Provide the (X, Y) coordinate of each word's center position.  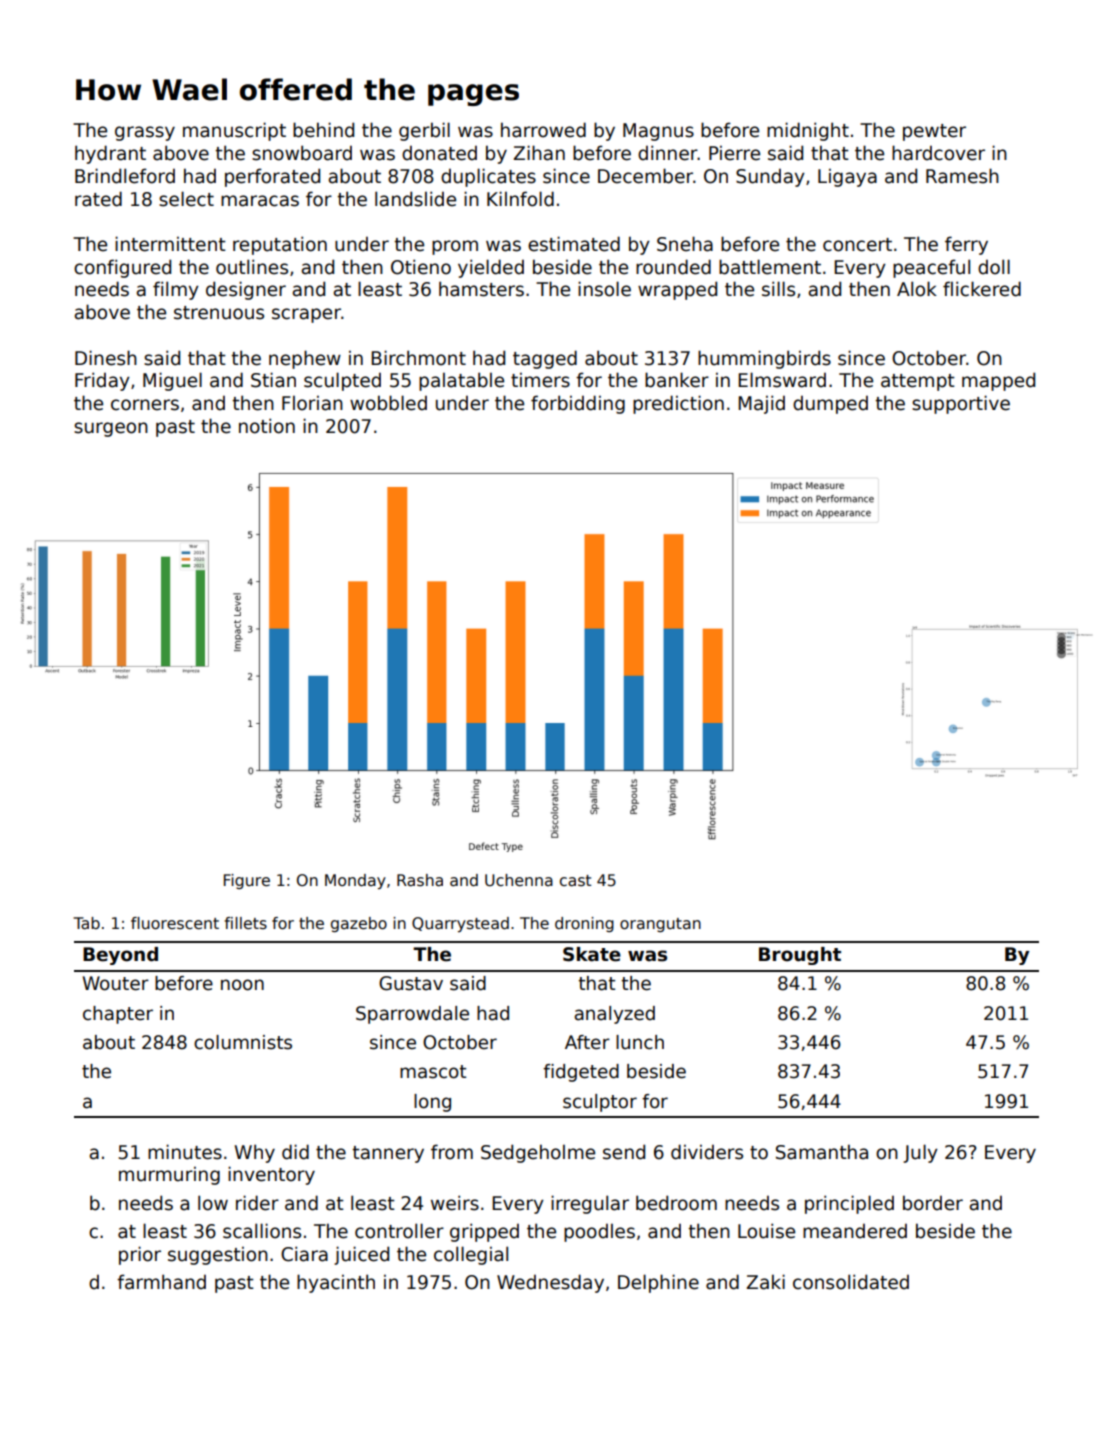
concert (857, 245)
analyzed (614, 1015)
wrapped (677, 290)
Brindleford (125, 176)
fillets (246, 923)
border (933, 1203)
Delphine (658, 1283)
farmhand (161, 1282)
